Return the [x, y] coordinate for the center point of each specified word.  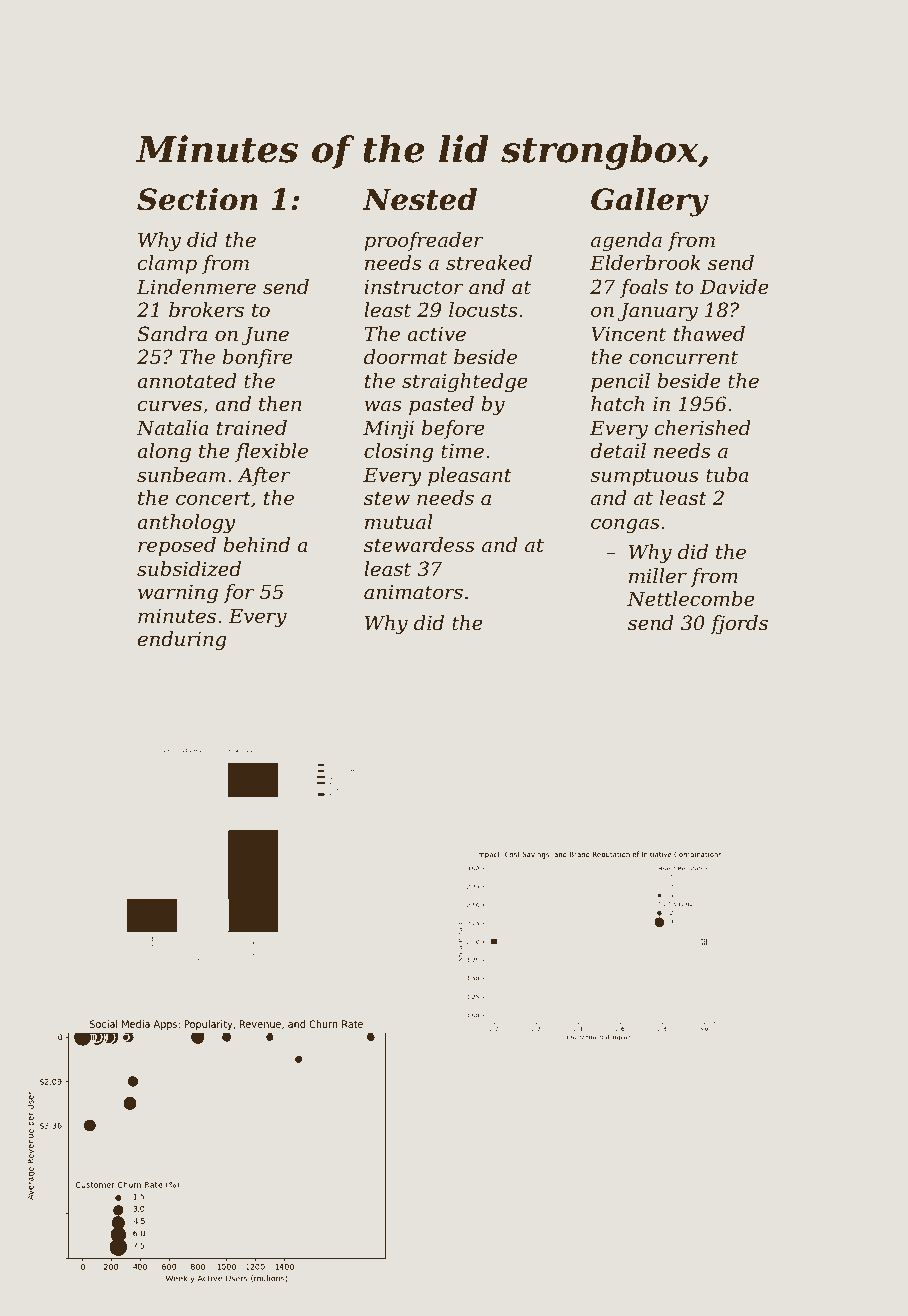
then [280, 404]
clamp [167, 264]
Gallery [650, 202]
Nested [420, 199]
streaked [489, 263]
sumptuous [644, 477]
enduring [182, 641]
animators [413, 592]
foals [644, 288]
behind [256, 545]
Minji [388, 430]
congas [625, 526]
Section [197, 199]
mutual [399, 522]
